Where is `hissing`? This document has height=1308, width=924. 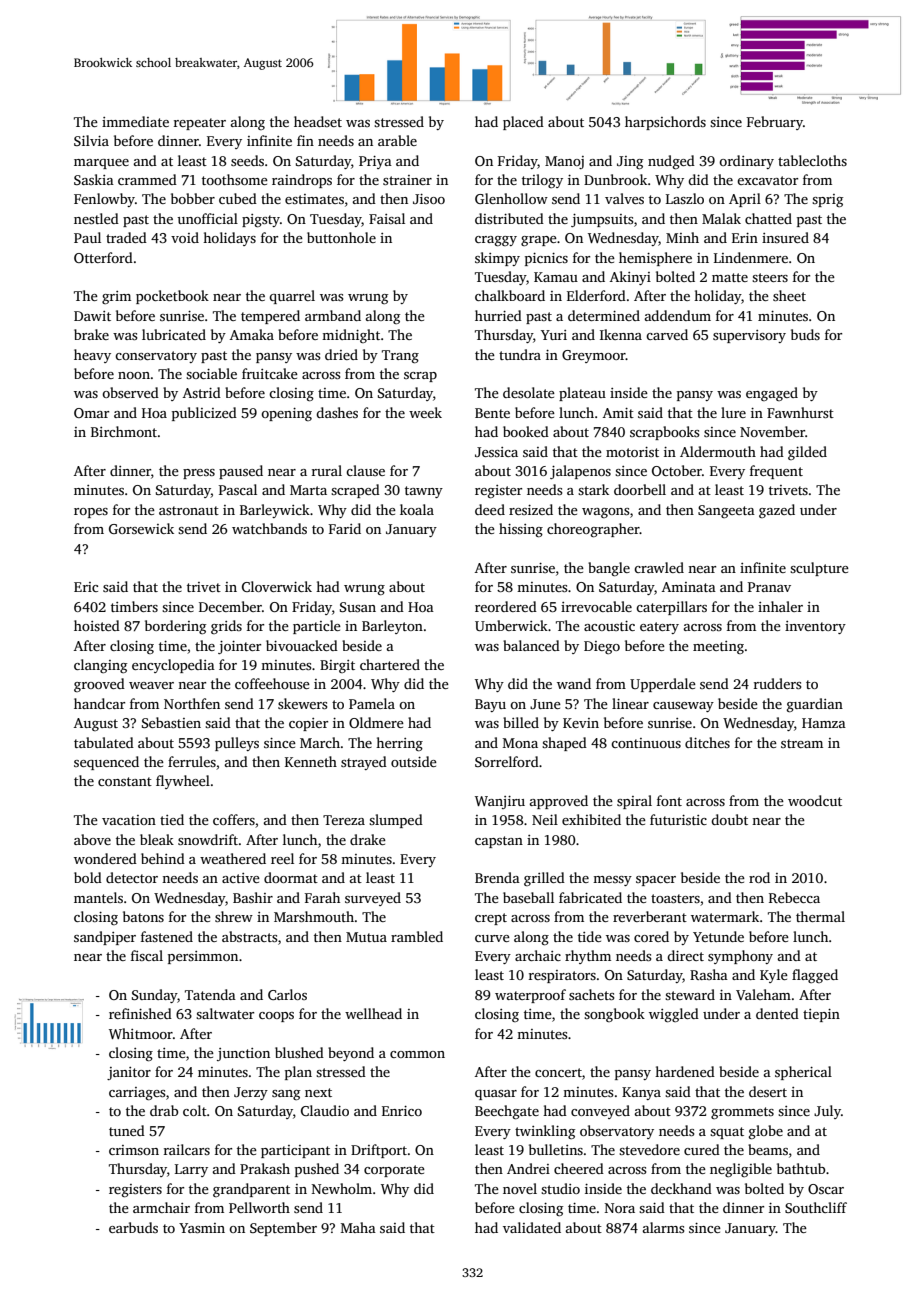
hissing is located at coordinates (521, 530).
